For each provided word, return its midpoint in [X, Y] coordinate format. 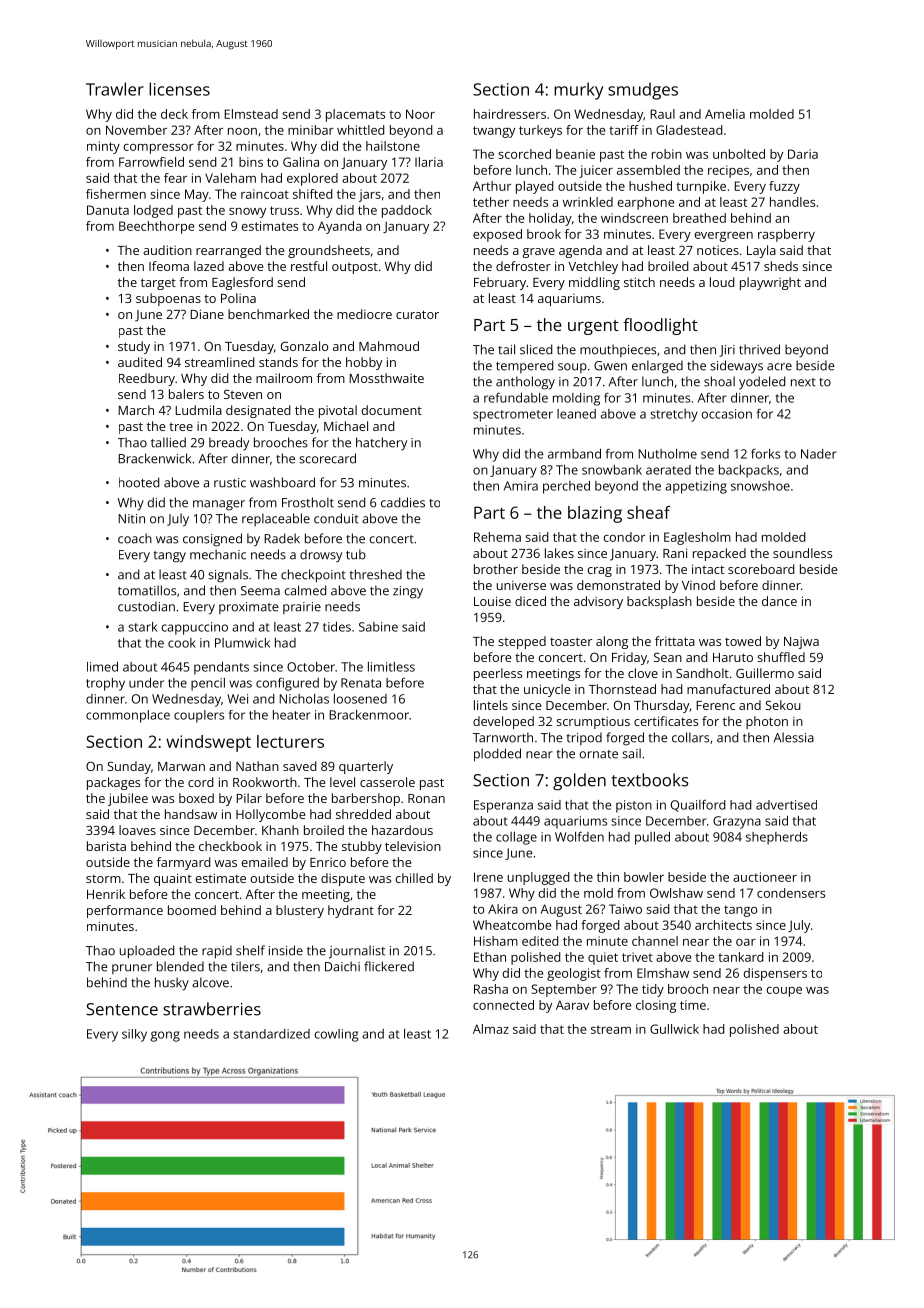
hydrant [351, 911]
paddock [407, 211]
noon [242, 131]
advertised [786, 805]
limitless [391, 667]
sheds [781, 266]
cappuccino [195, 628]
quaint [173, 879]
